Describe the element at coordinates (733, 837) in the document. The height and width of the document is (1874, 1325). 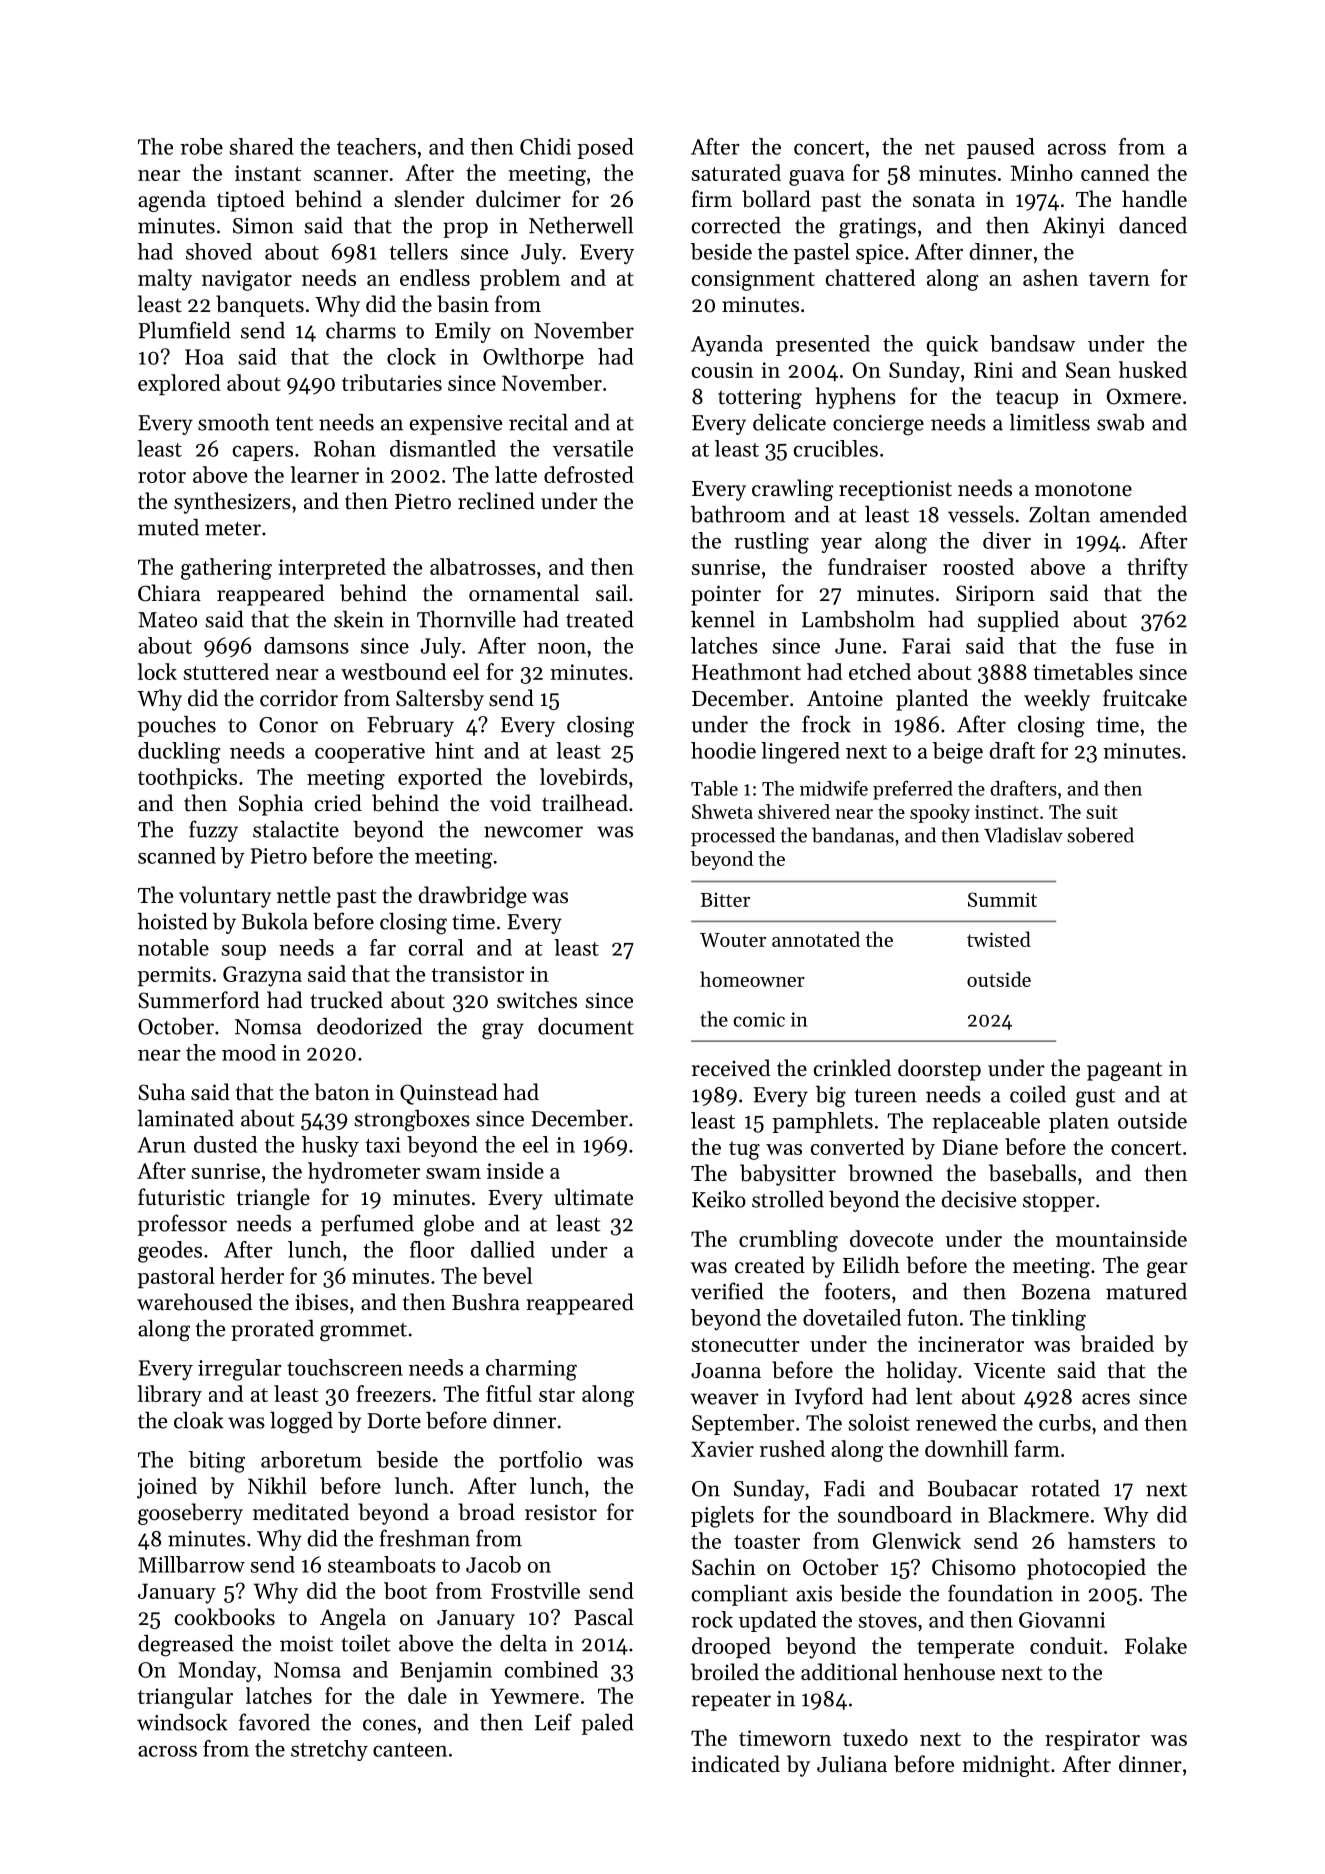
I see `processed` at that location.
